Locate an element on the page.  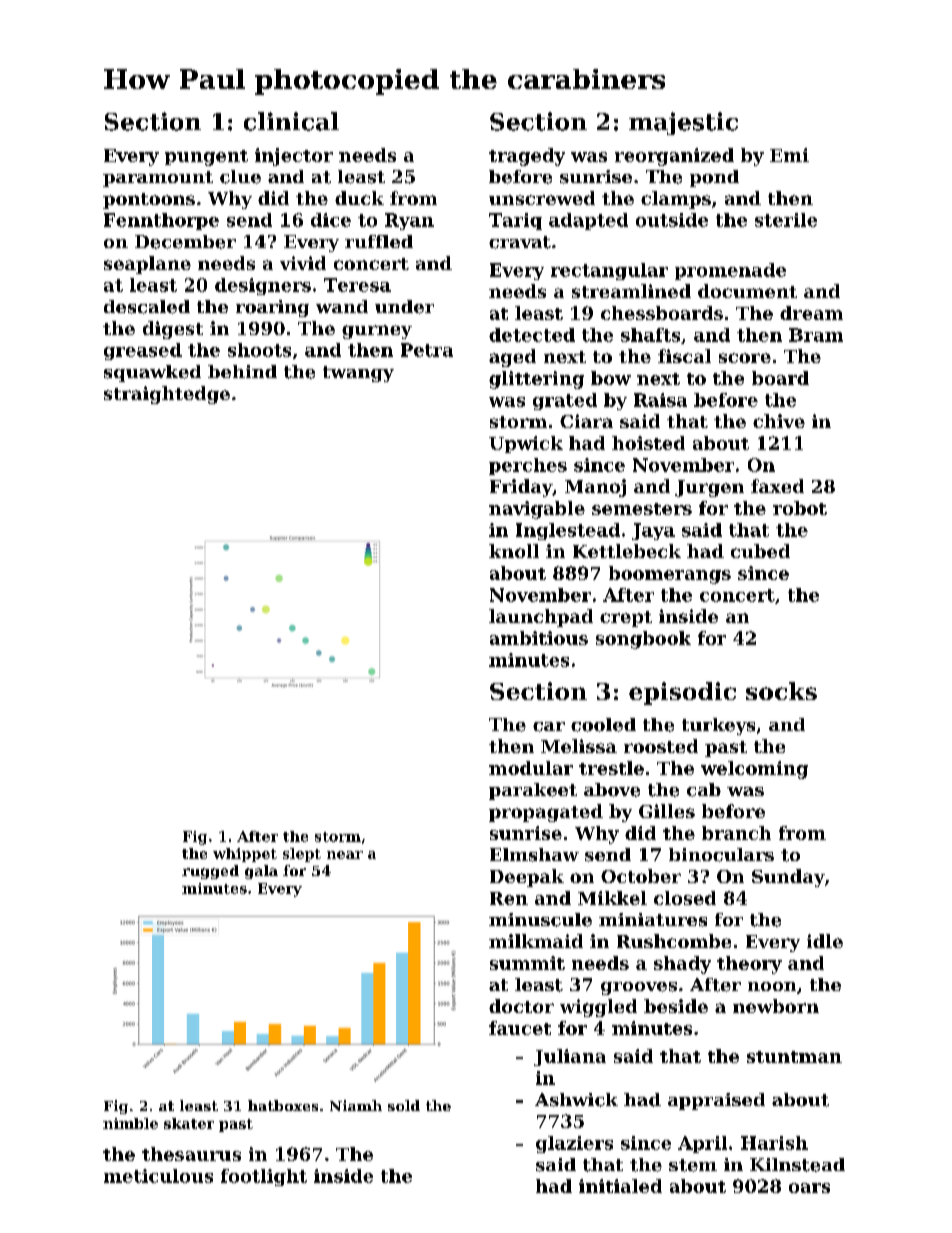
launchpad is located at coordinates (541, 618).
